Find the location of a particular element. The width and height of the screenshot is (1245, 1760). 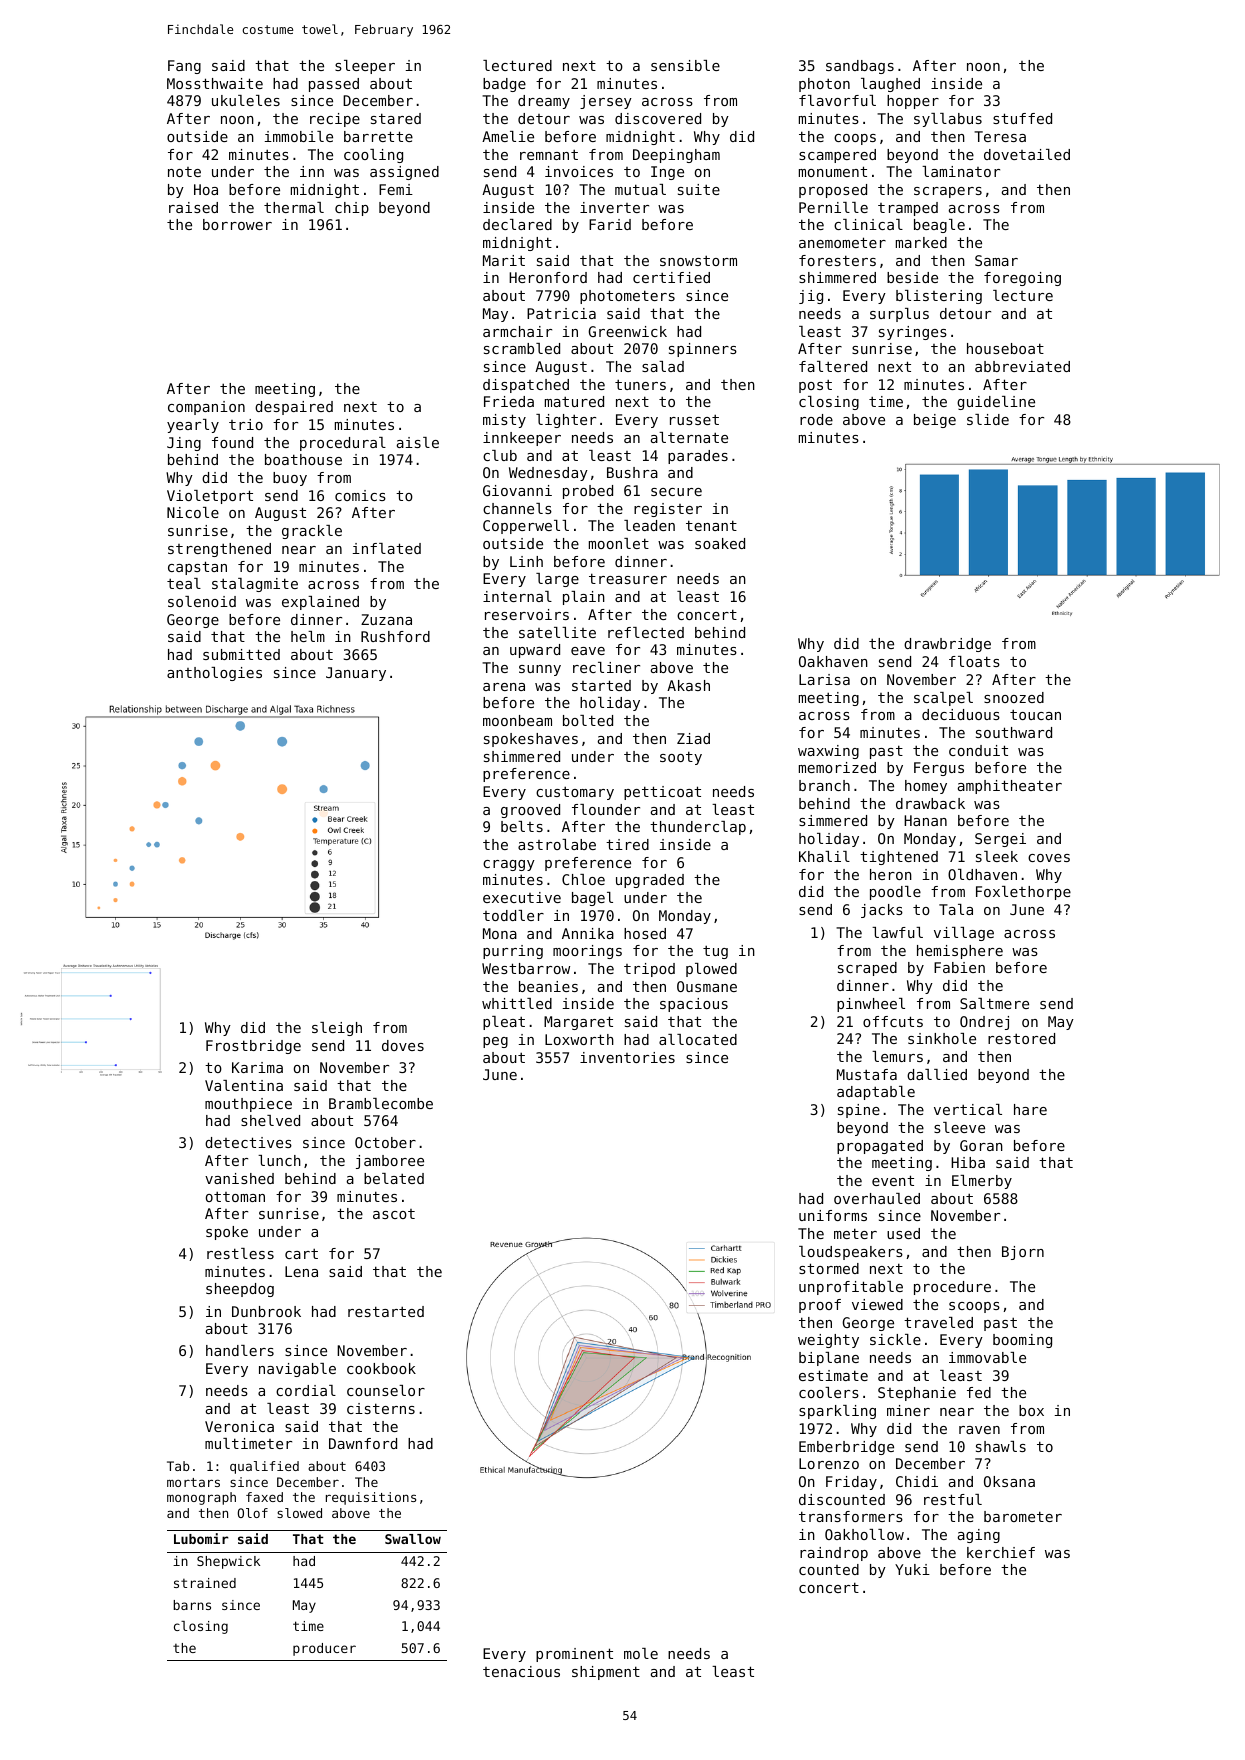

barns is located at coordinates (192, 1605).
